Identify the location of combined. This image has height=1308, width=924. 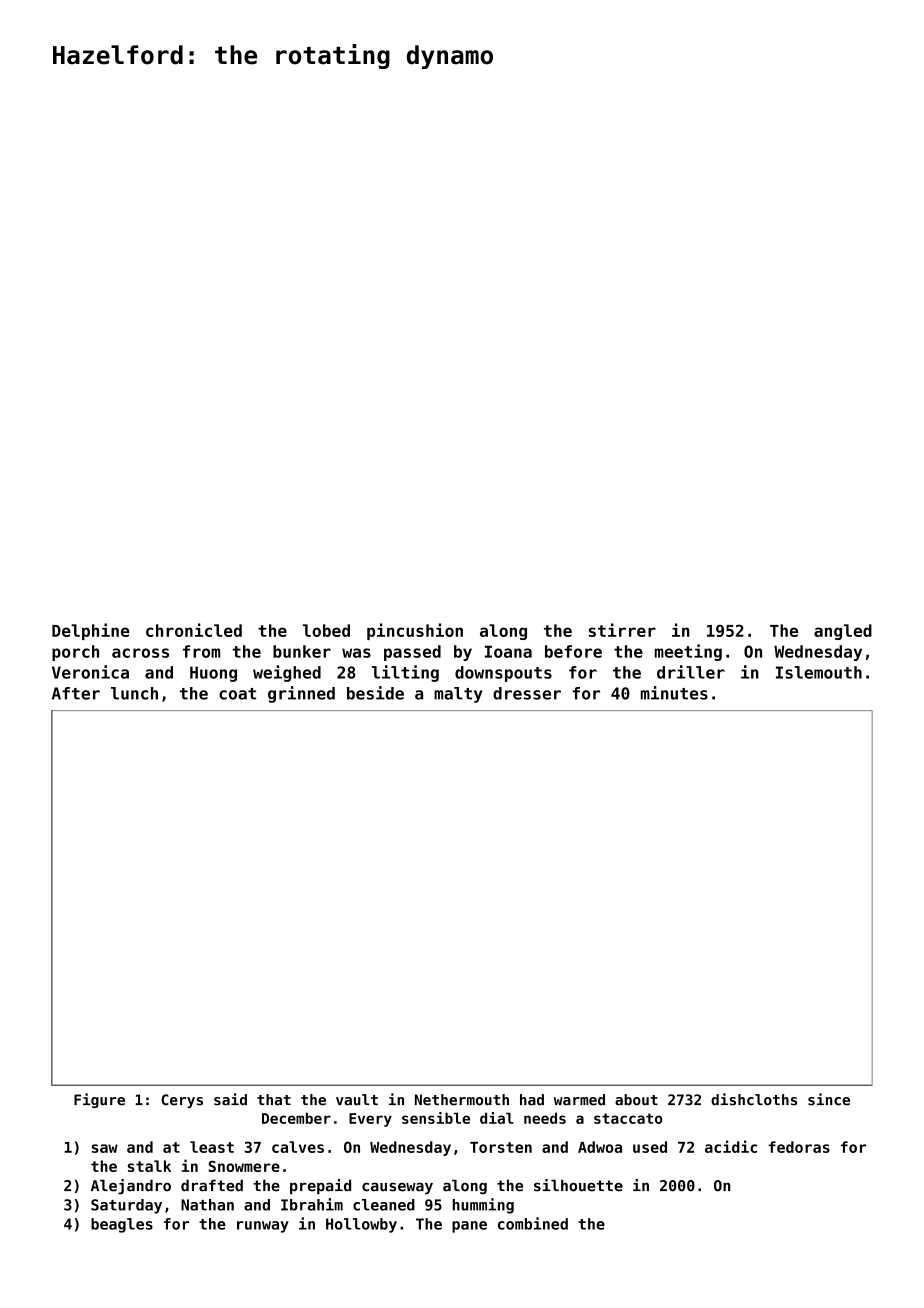
(533, 1223).
